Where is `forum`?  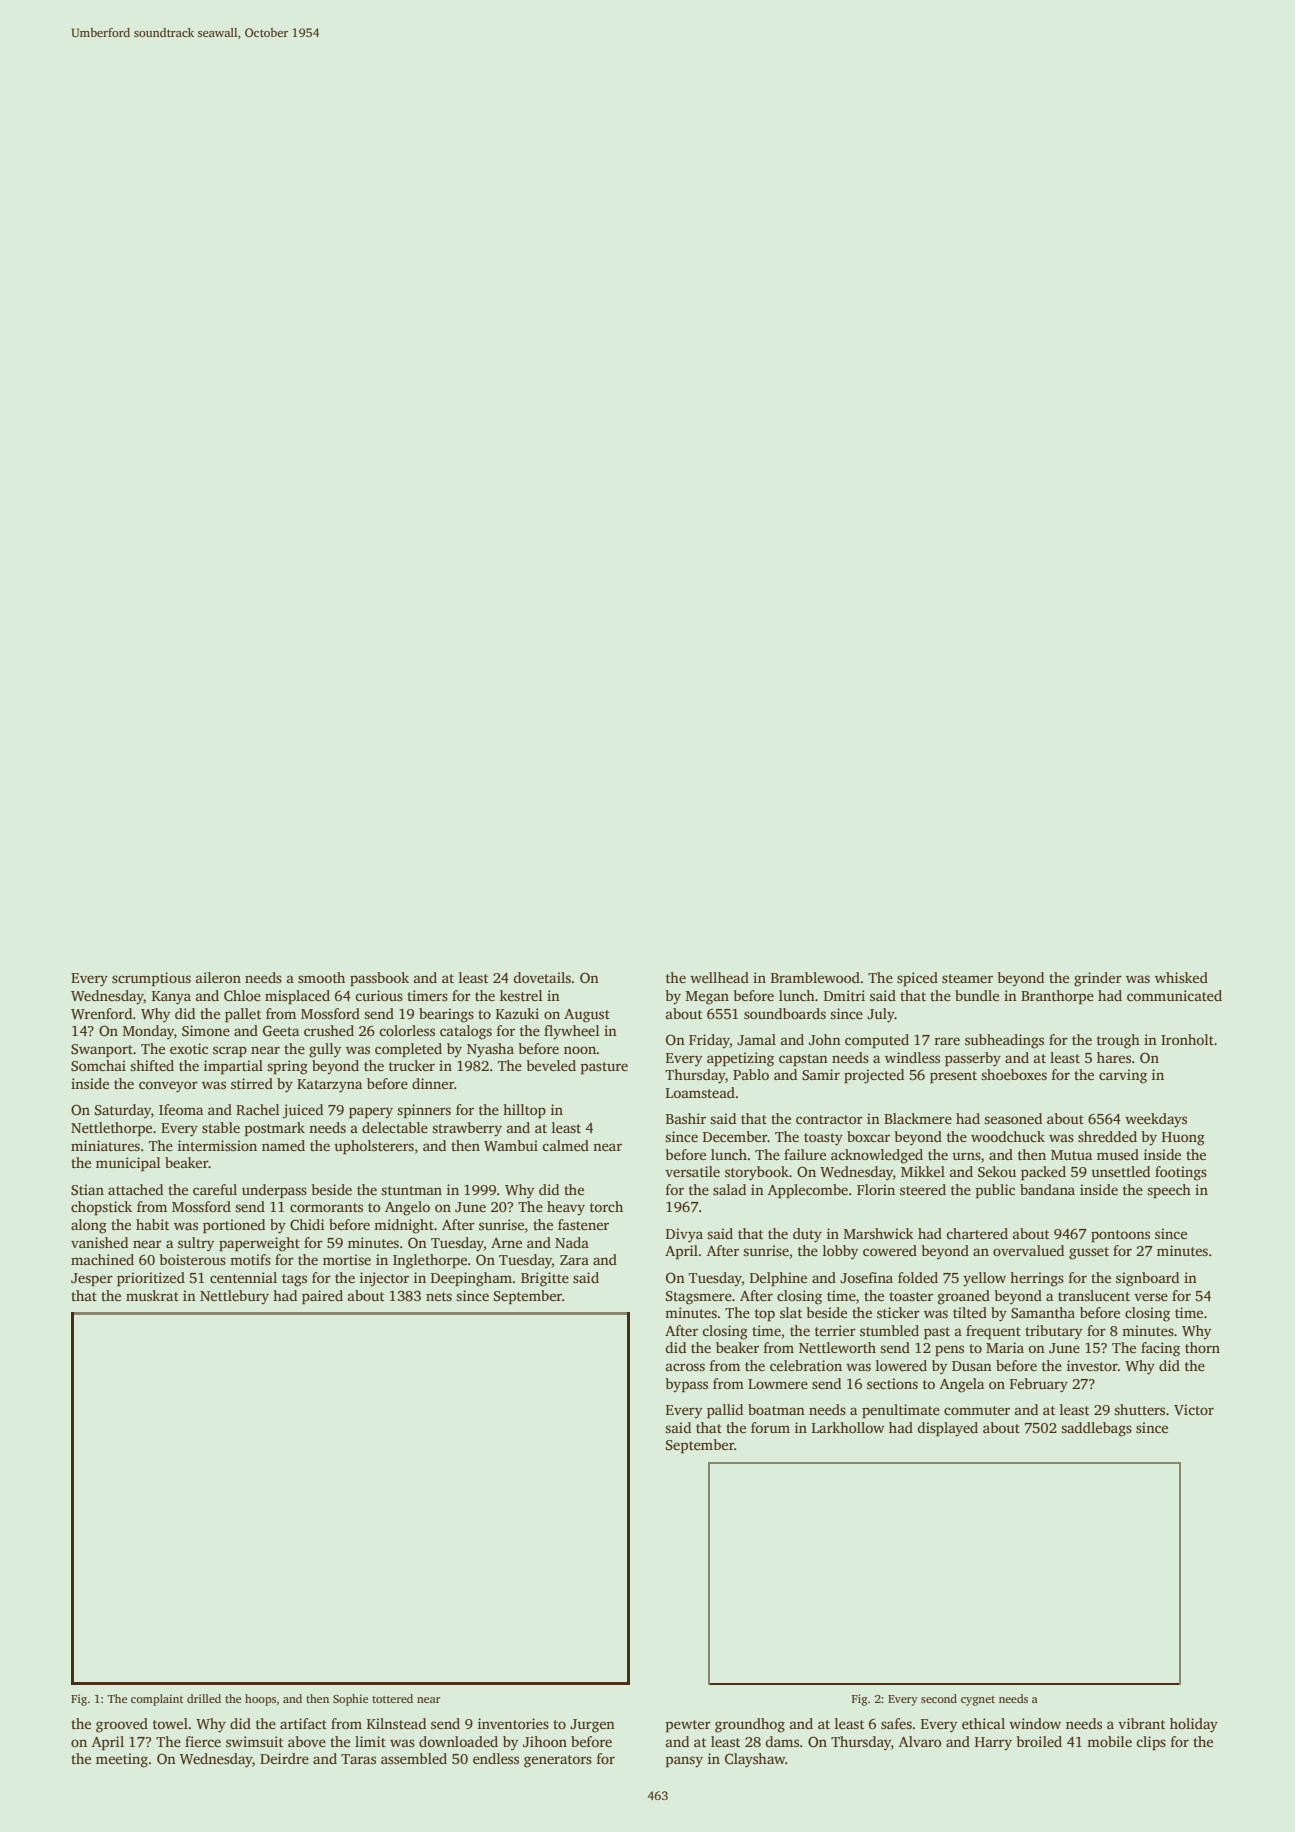 forum is located at coordinates (770, 1427).
